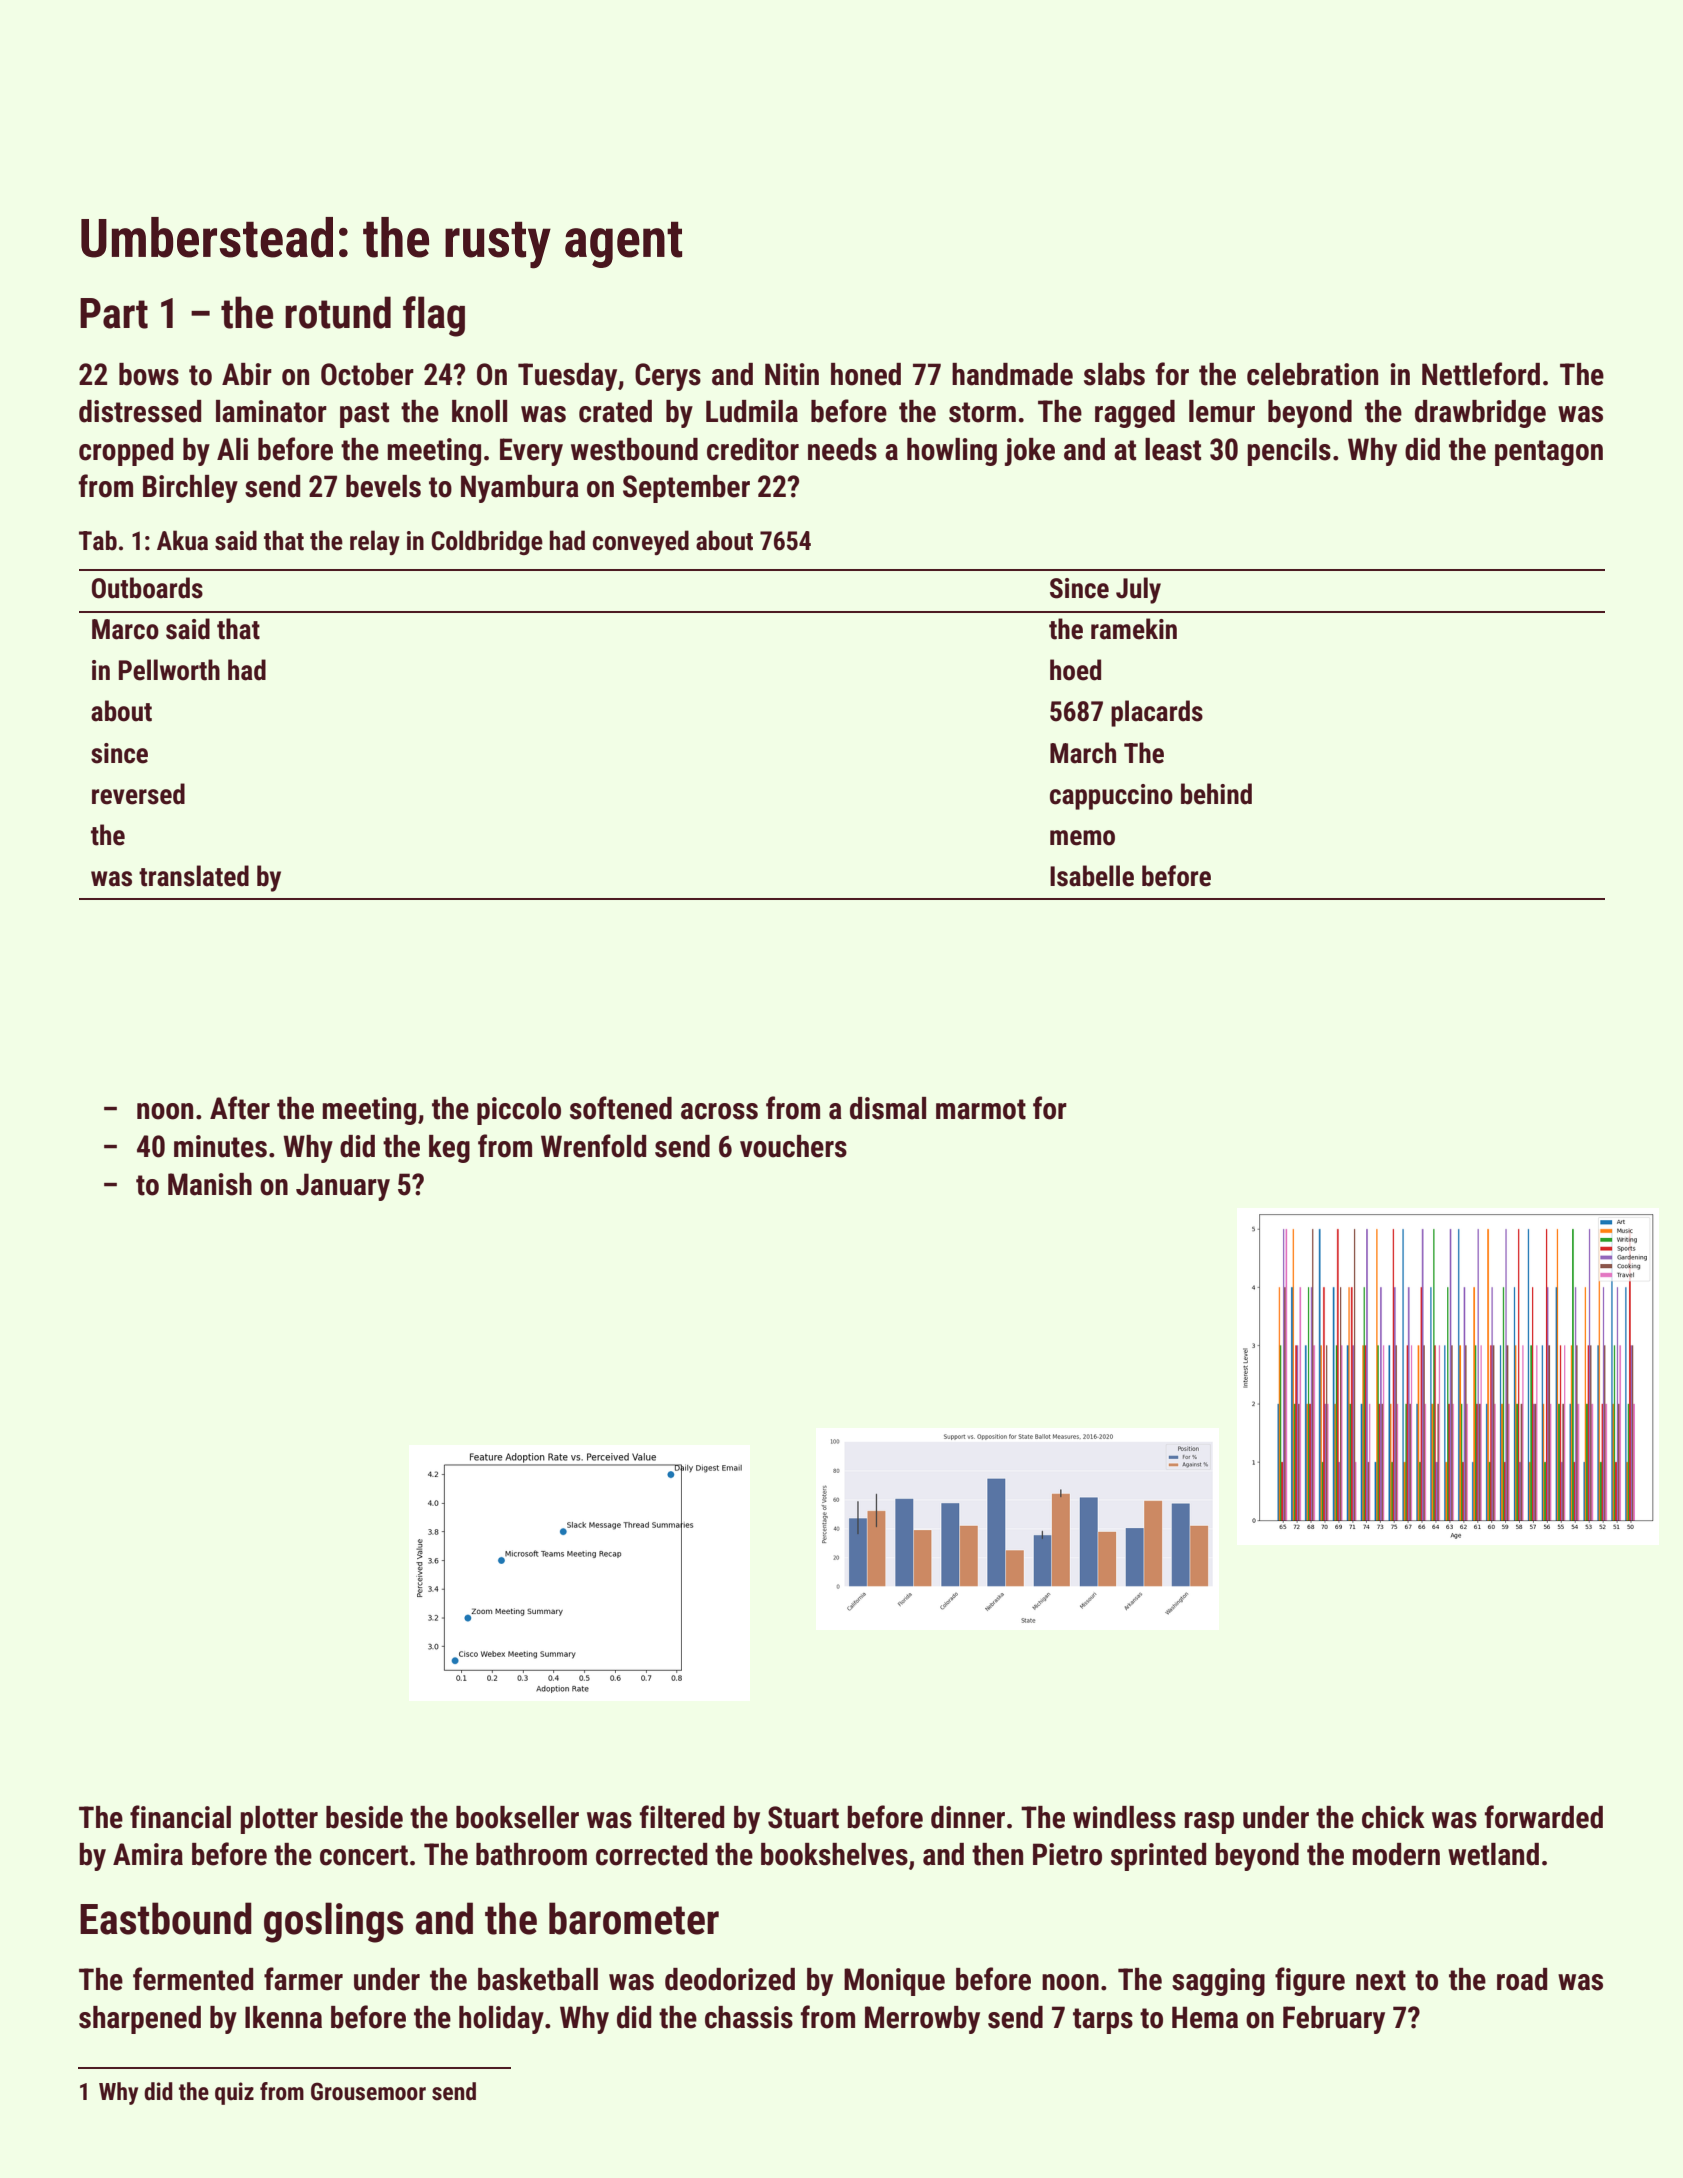 The image size is (1683, 2178). What do you see at coordinates (487, 542) in the screenshot?
I see `Coldbridge` at bounding box center [487, 542].
